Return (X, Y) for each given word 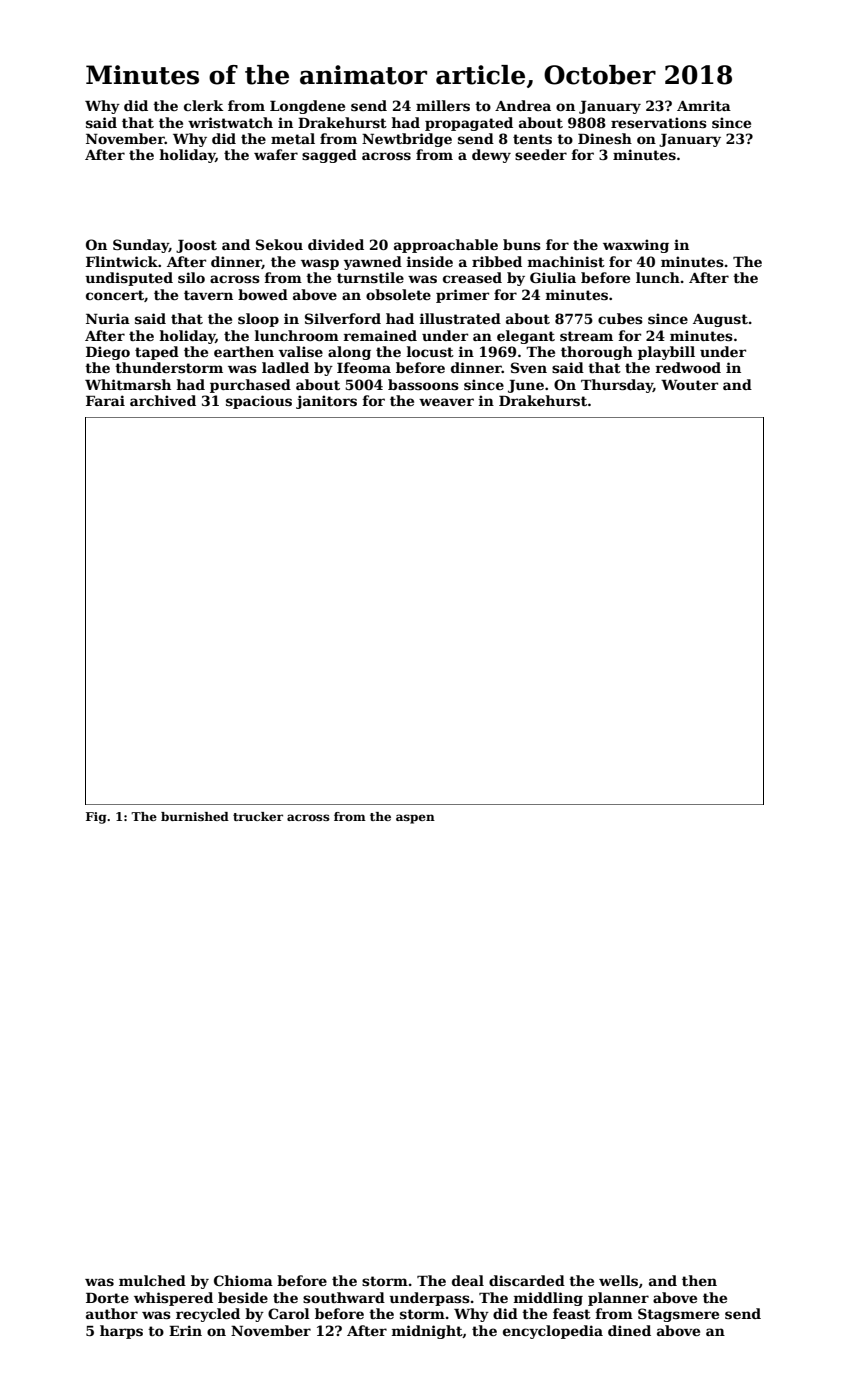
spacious (259, 402)
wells (618, 1280)
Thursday (617, 386)
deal (468, 1280)
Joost (196, 246)
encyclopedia (553, 1332)
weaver (446, 402)
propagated (469, 124)
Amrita (704, 105)
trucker (258, 816)
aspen (415, 819)
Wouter (689, 385)
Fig (96, 818)
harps (121, 1332)
